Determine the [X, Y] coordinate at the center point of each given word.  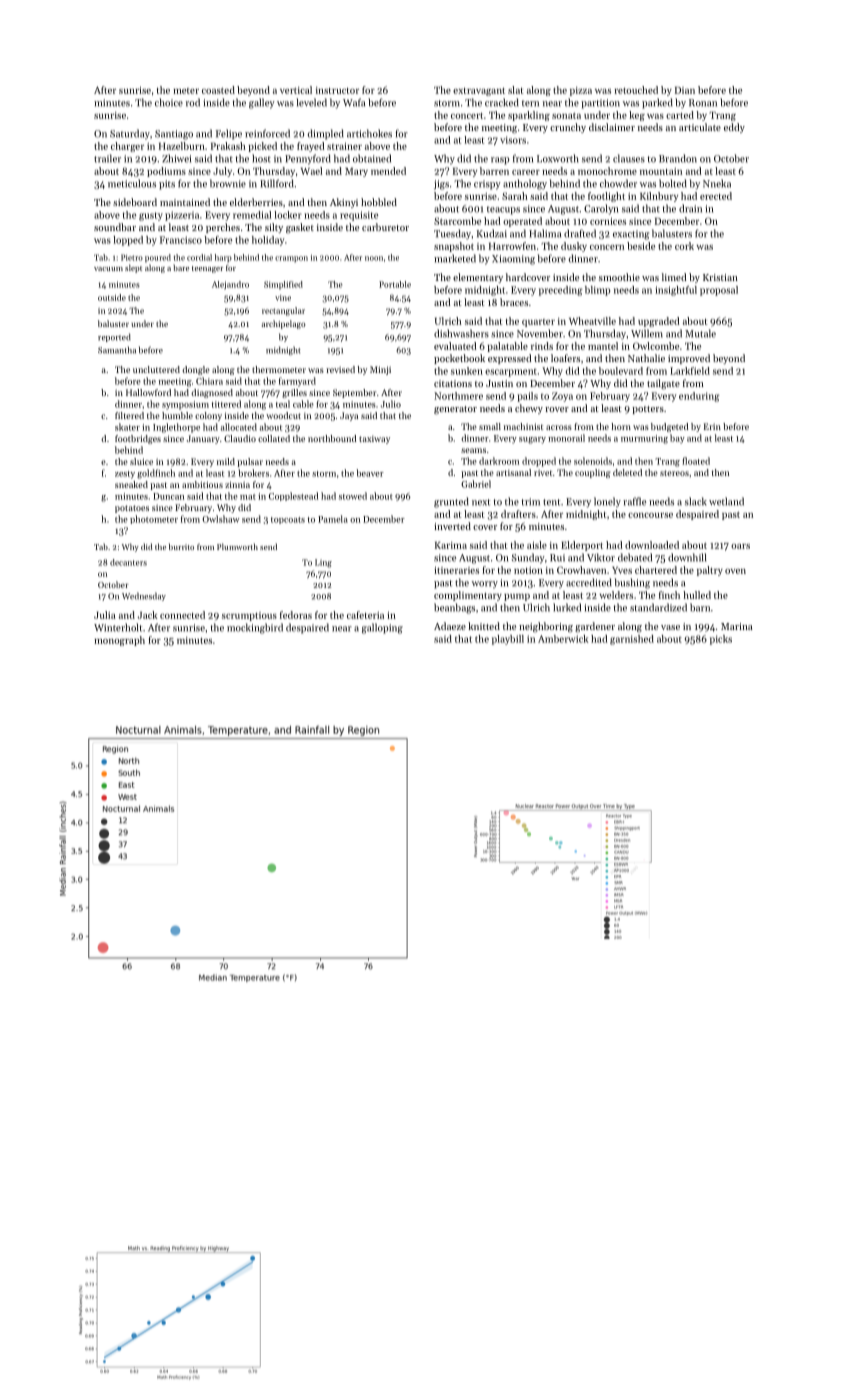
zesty [125, 475]
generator [455, 410]
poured [158, 258]
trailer [107, 158]
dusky [574, 247]
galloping [382, 628]
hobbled [379, 202]
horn [621, 426]
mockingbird [255, 628]
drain [690, 208]
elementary [478, 278]
